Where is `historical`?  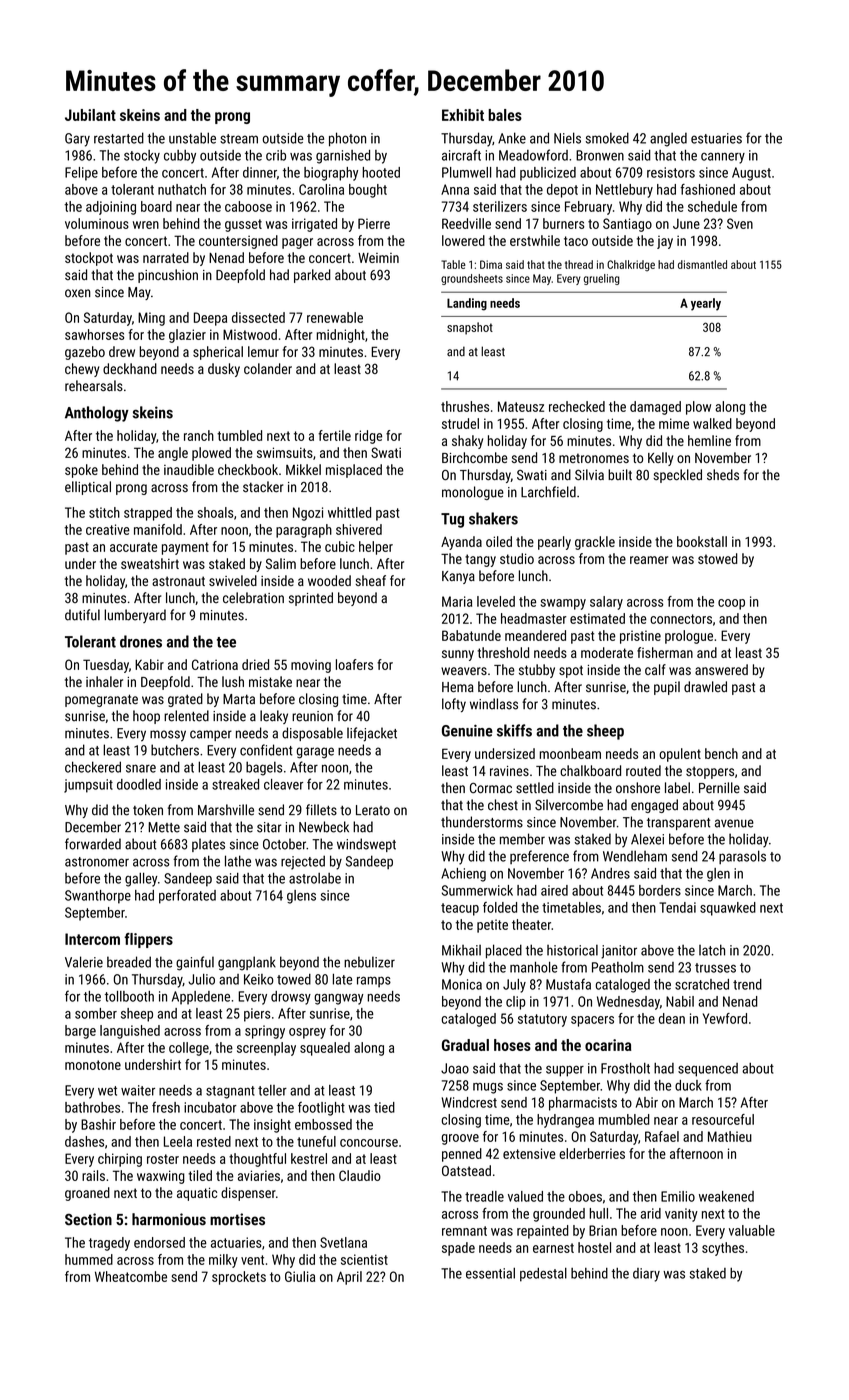
historical is located at coordinates (572, 950).
